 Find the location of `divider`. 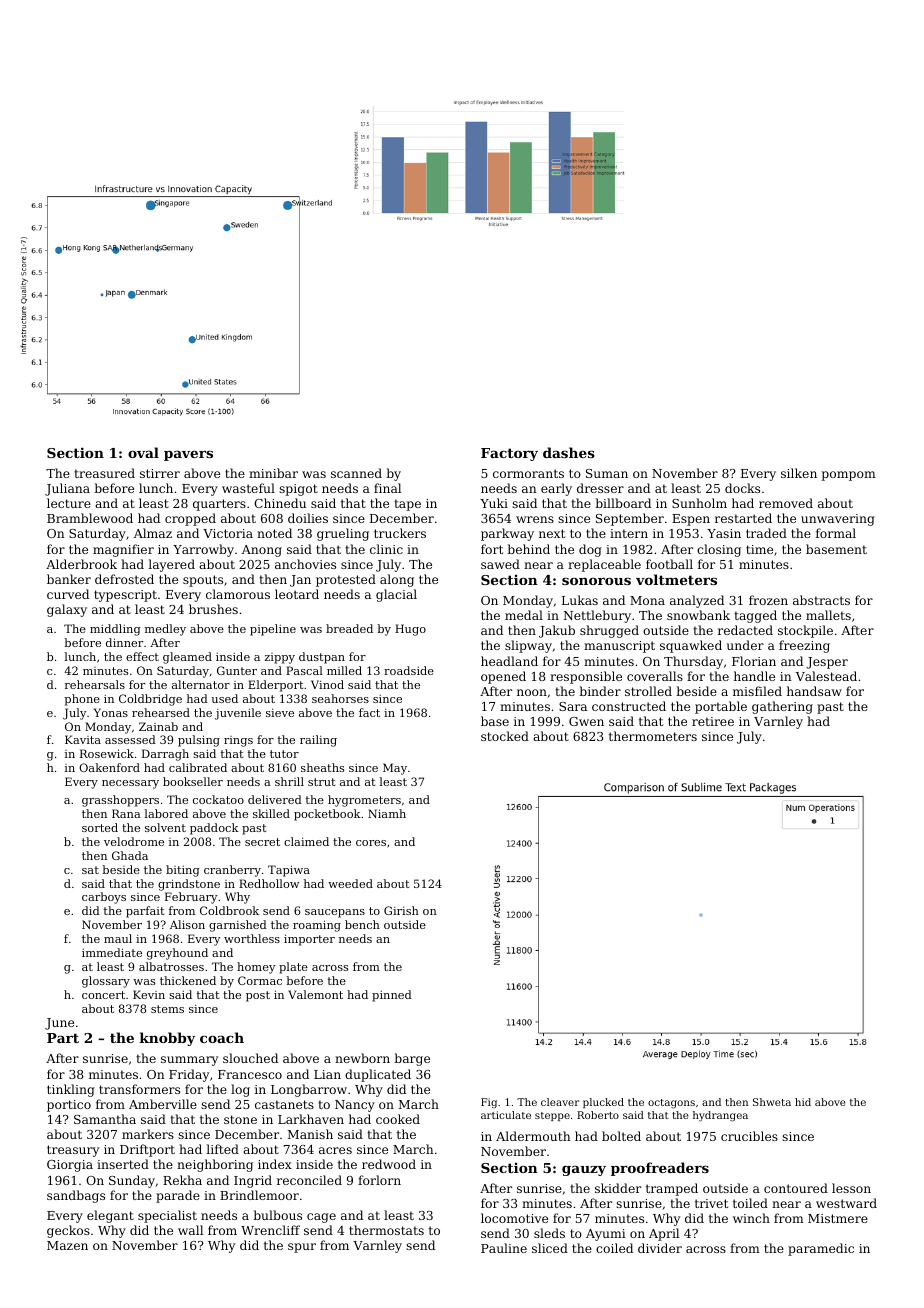

divider is located at coordinates (660, 1248).
